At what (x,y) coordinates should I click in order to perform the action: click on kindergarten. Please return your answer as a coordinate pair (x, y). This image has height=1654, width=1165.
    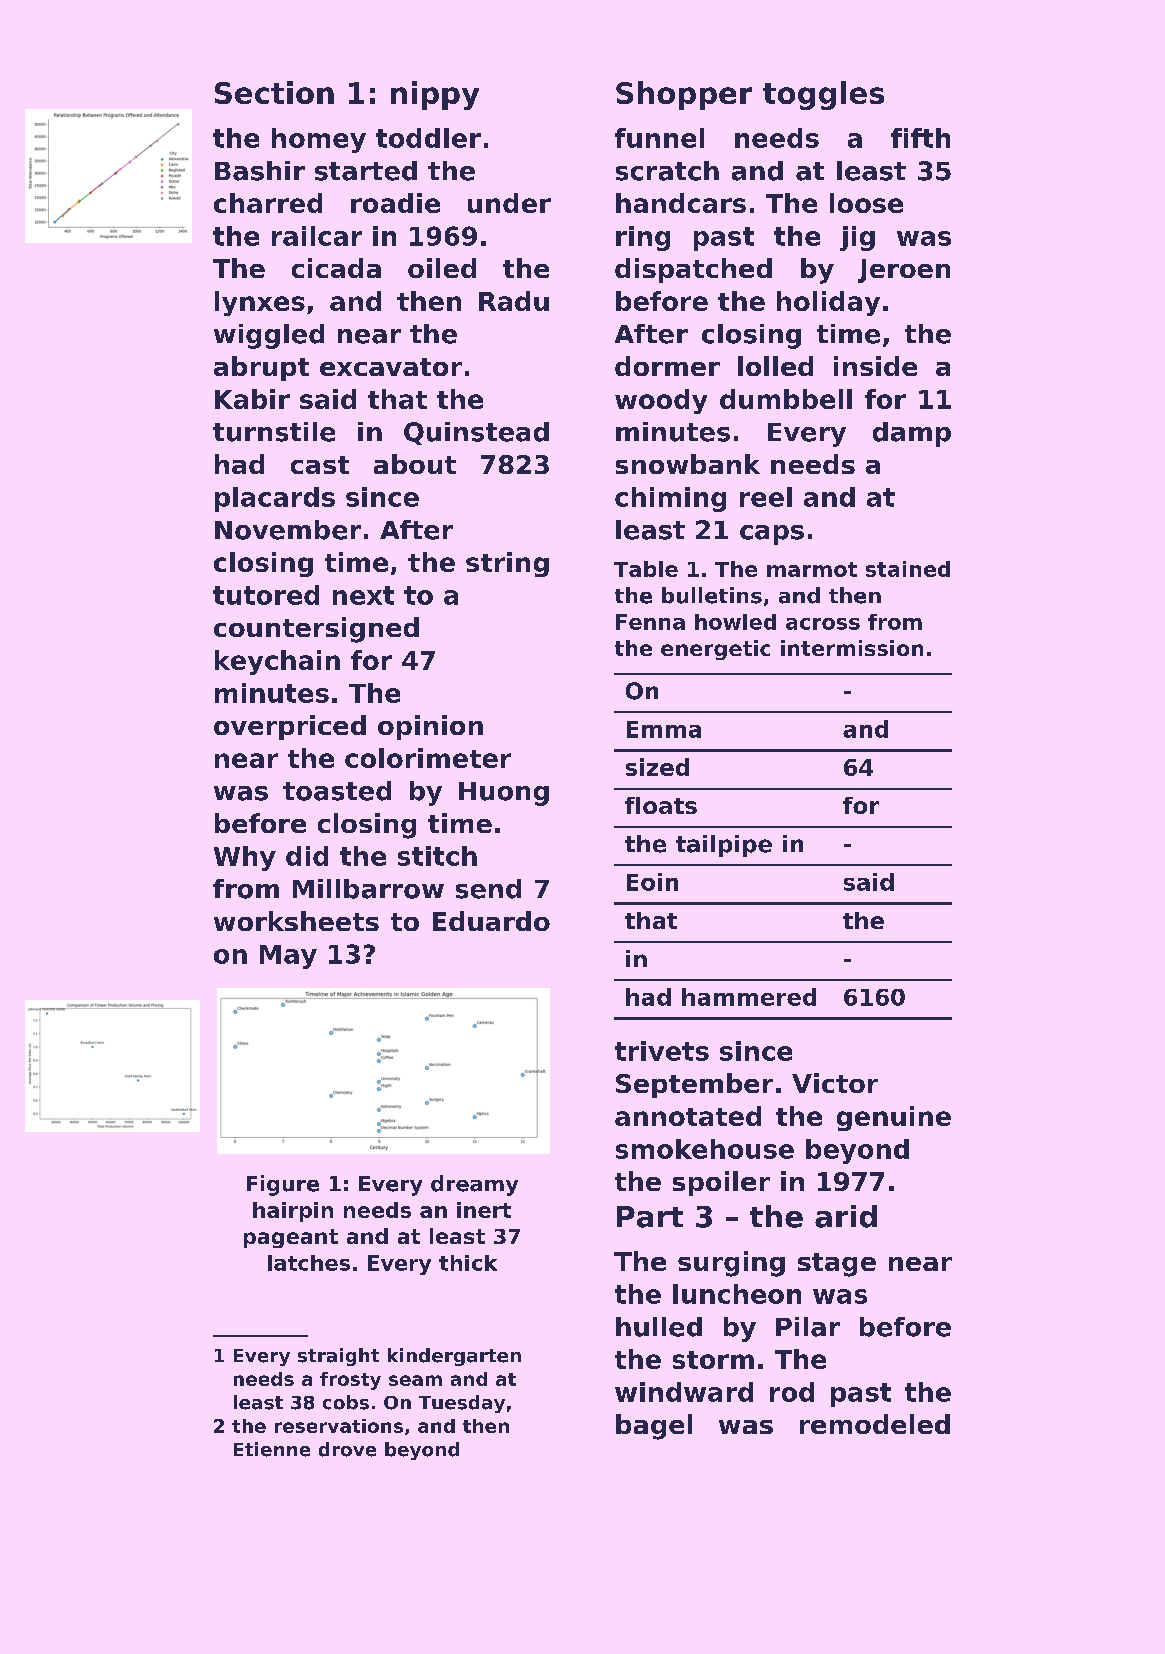
    Looking at the image, I should click on (454, 1357).
